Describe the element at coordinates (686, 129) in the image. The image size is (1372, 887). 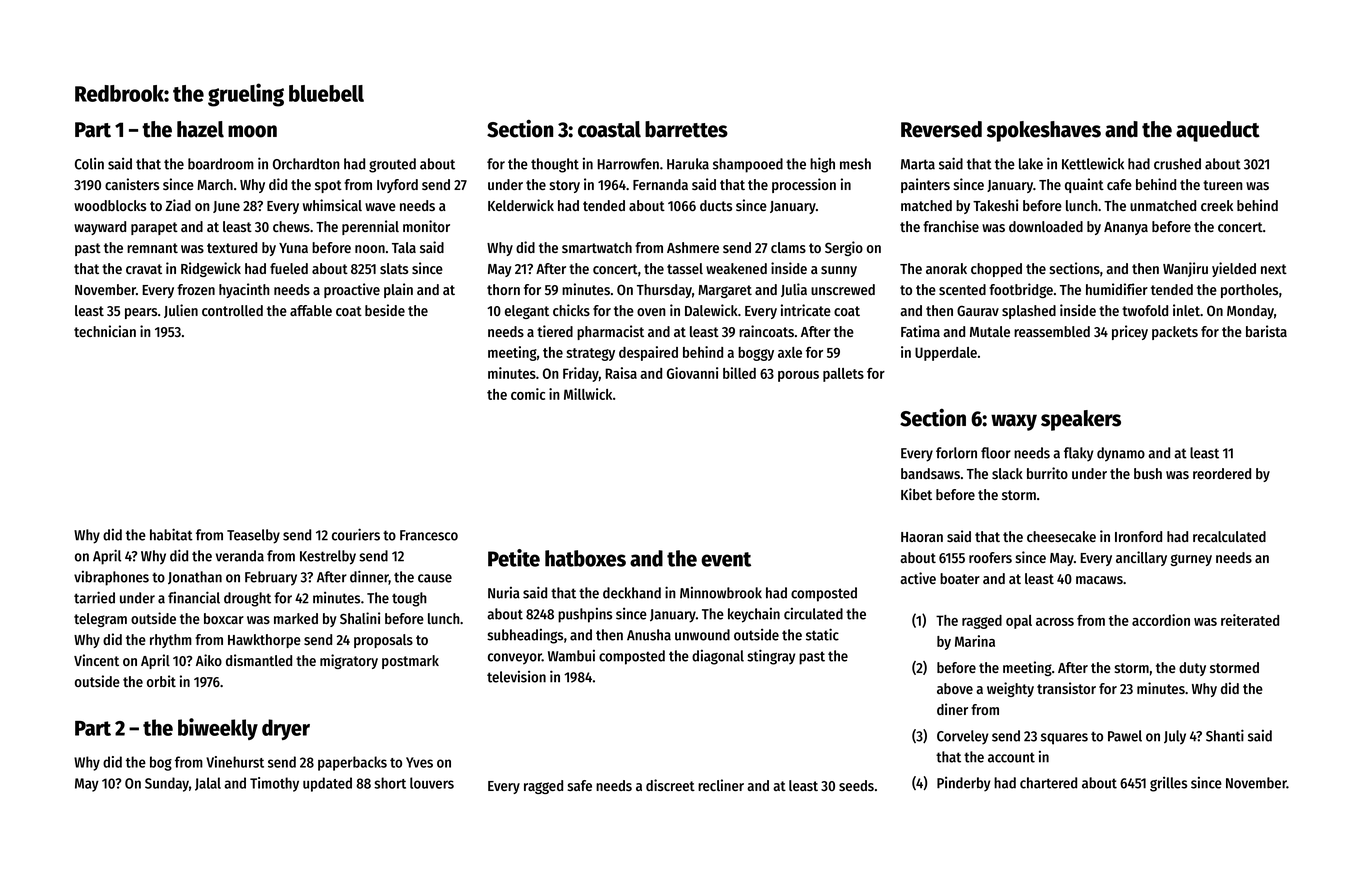
I see `barrettes` at that location.
